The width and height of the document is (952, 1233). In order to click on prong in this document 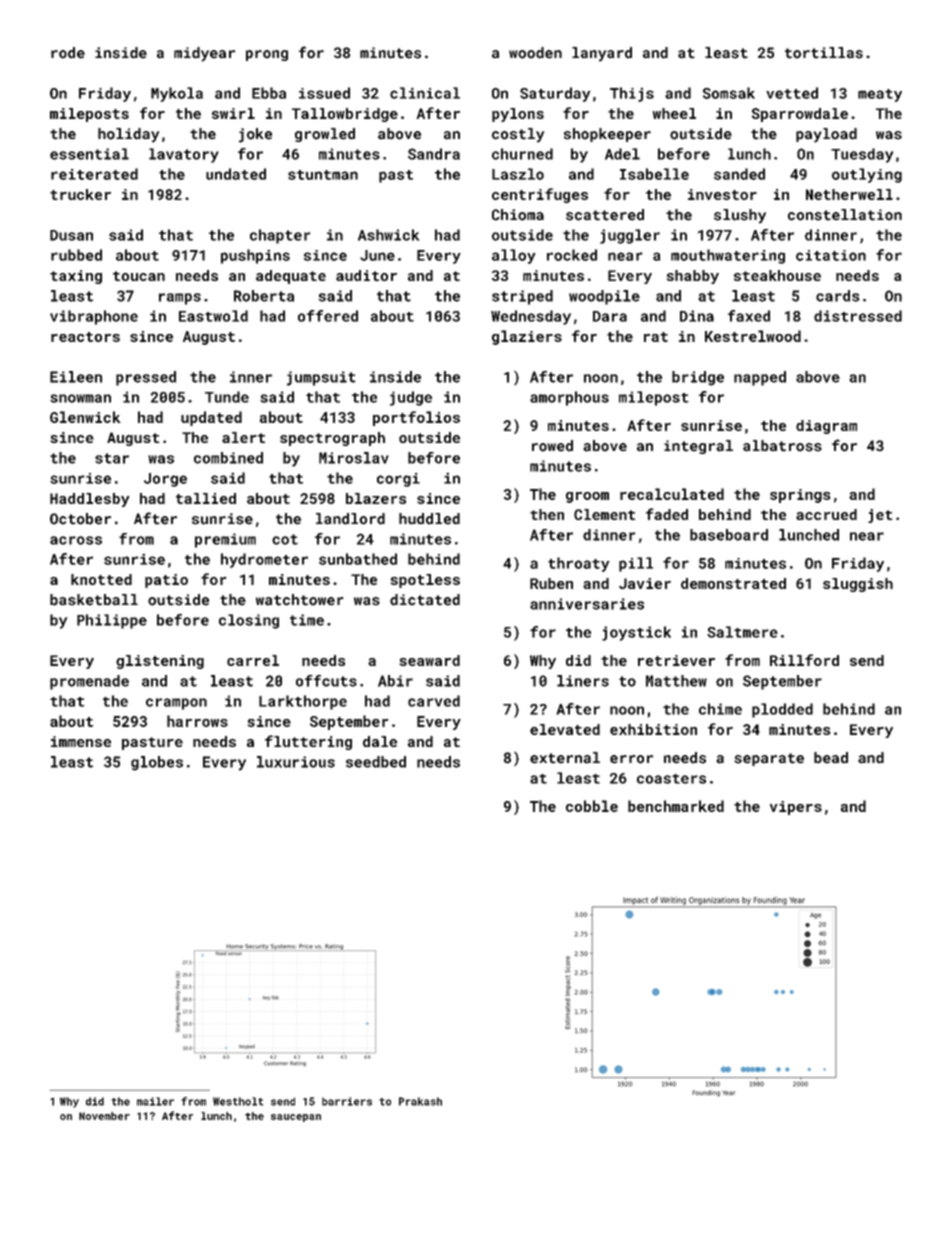, I will do `click(267, 55)`.
